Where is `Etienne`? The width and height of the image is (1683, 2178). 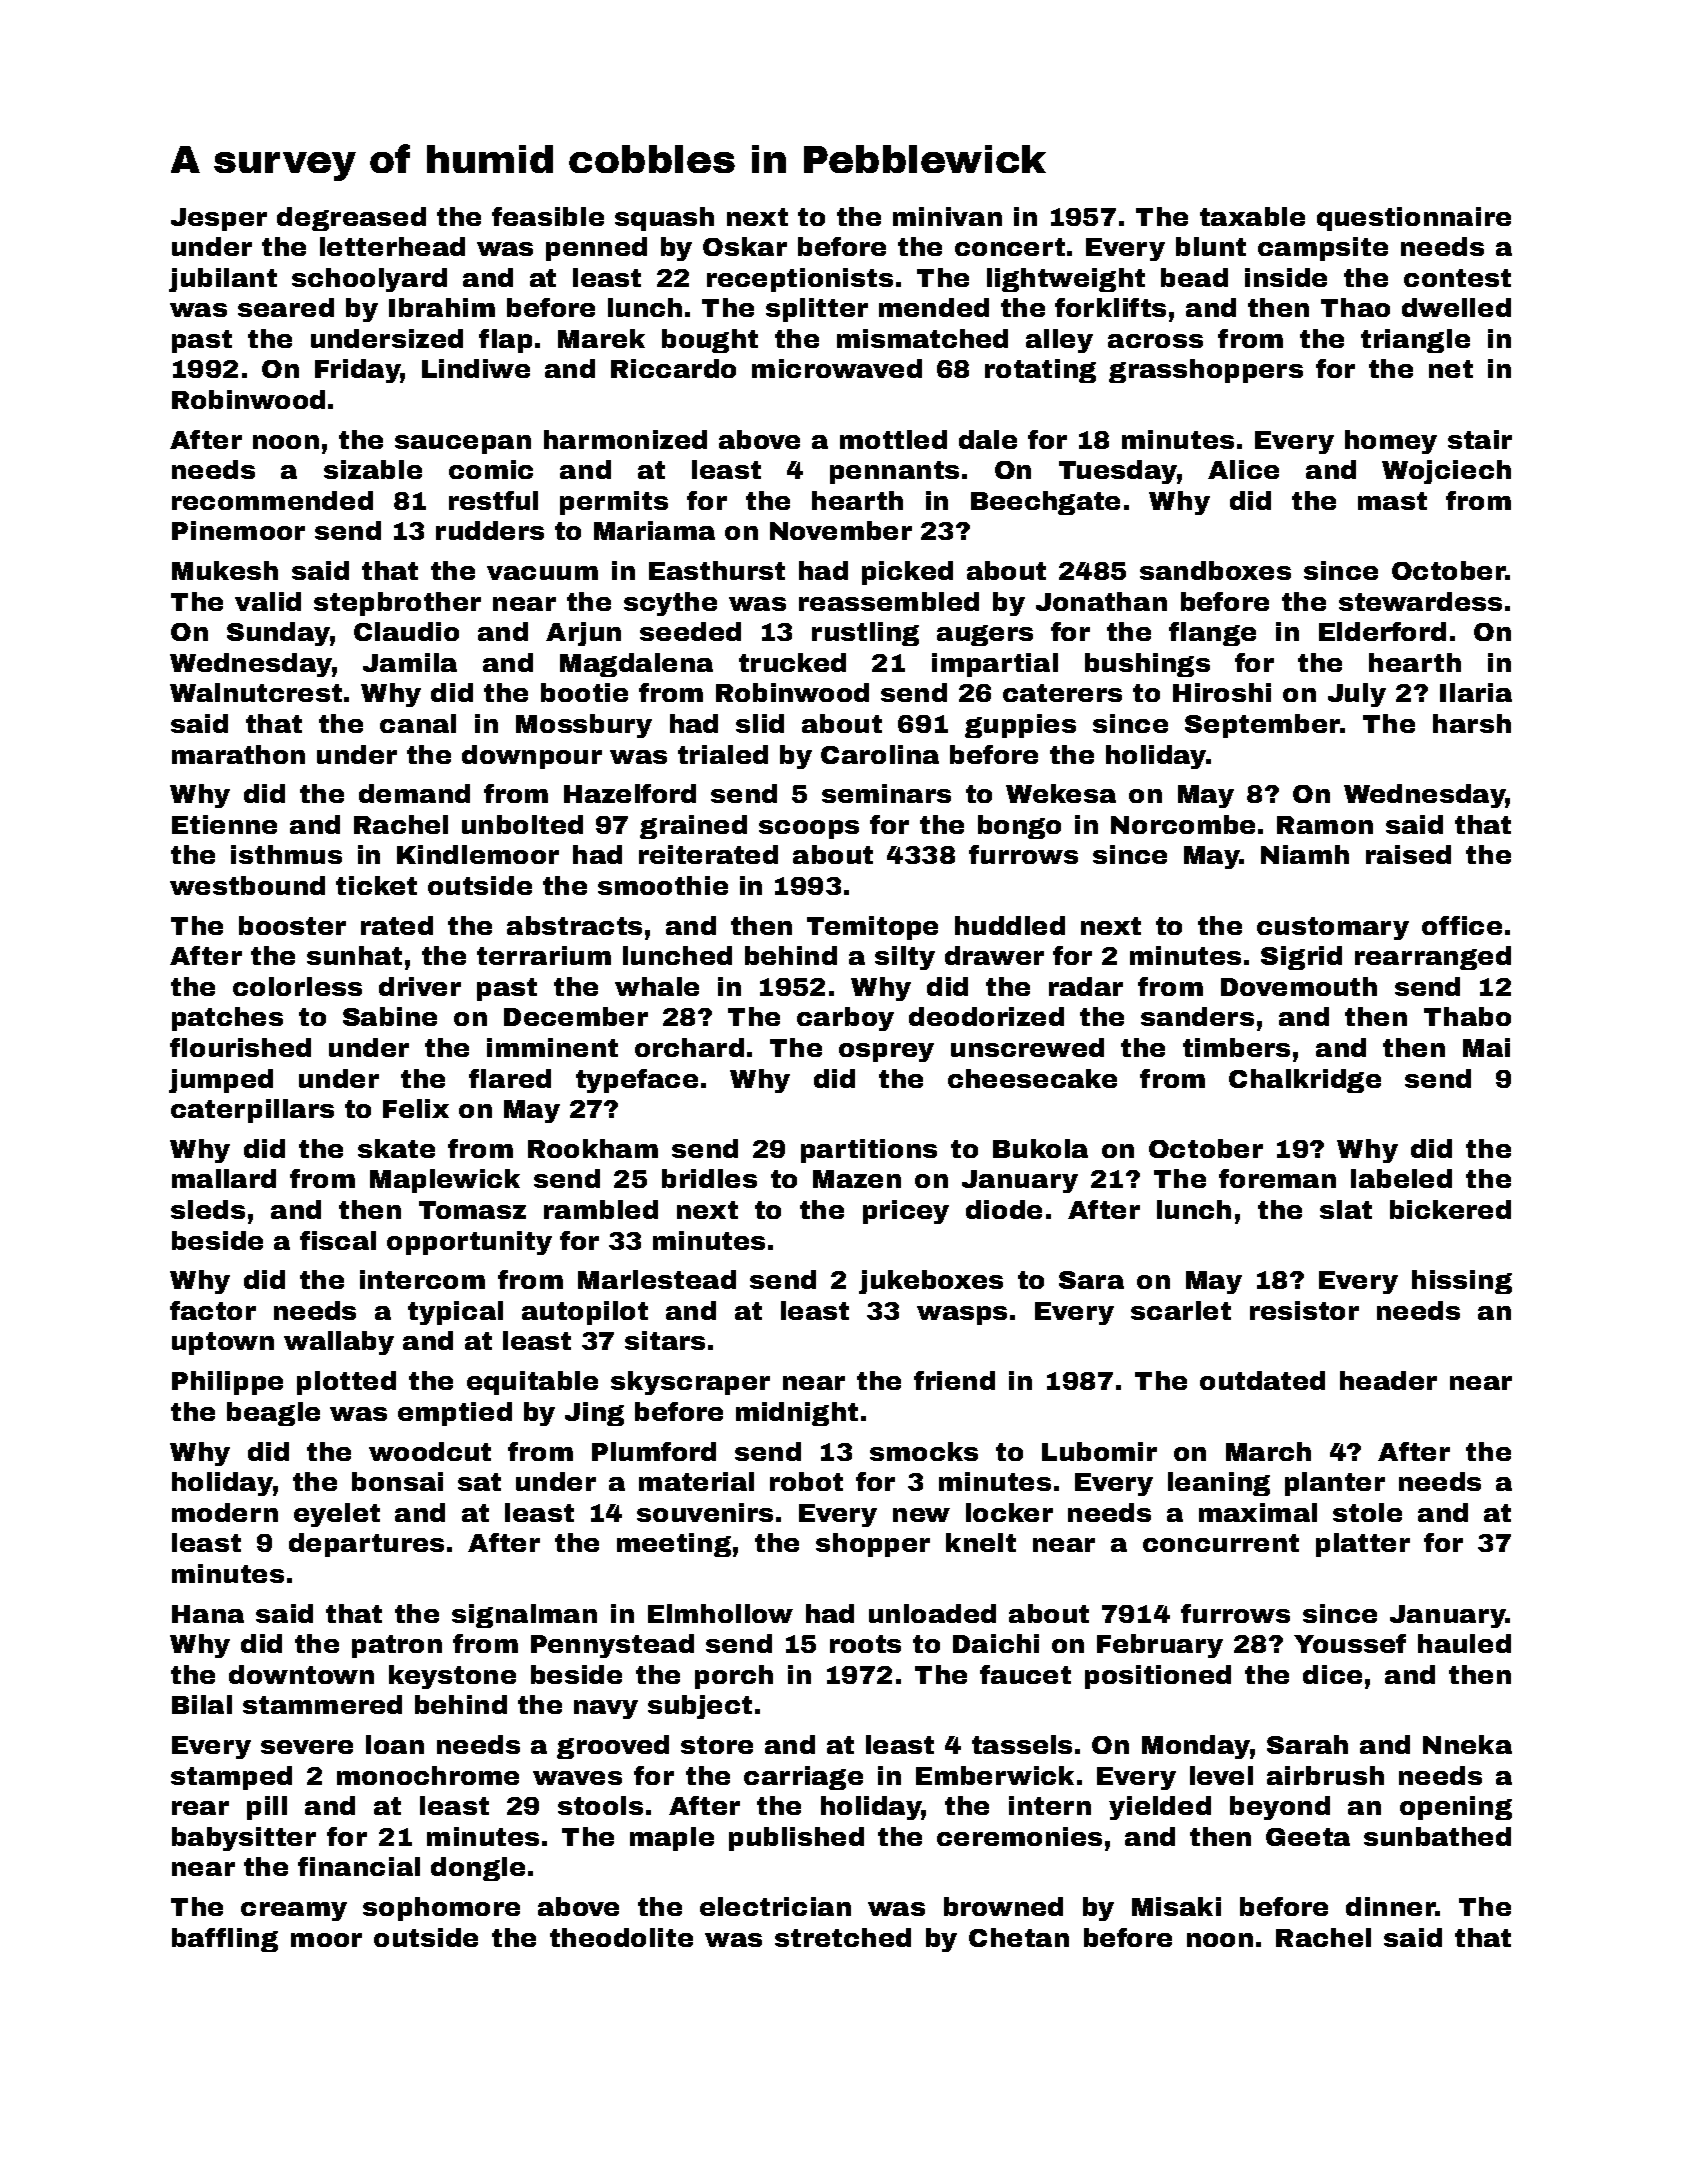
Etienne is located at coordinates (224, 824).
